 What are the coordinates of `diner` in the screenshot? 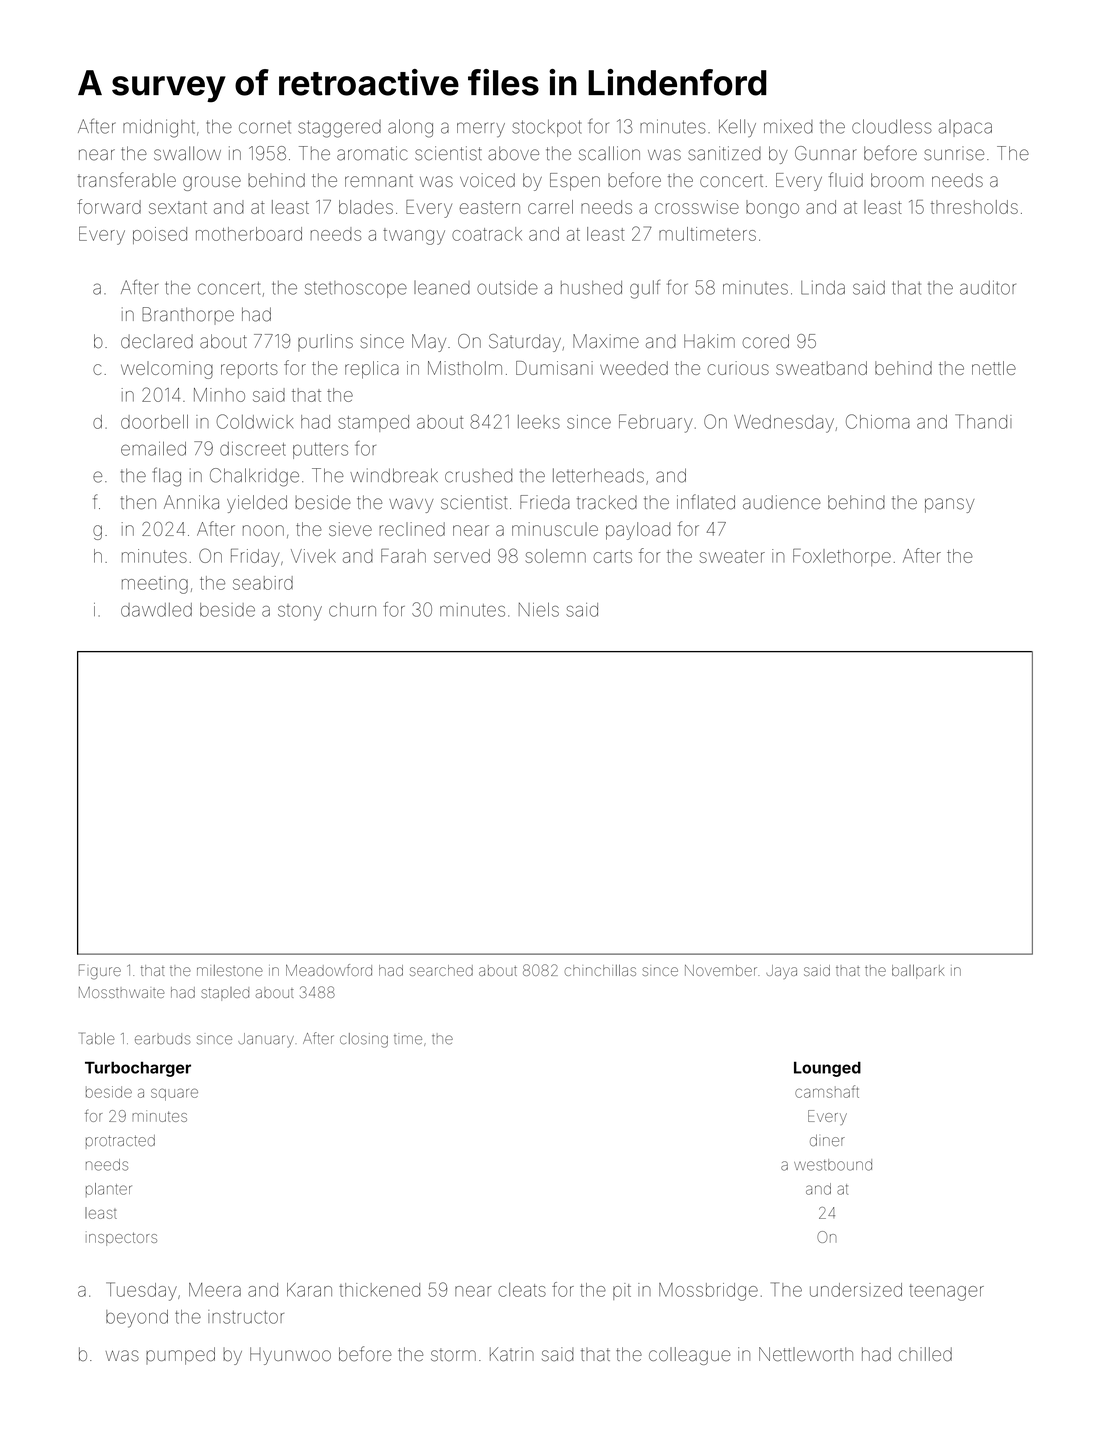 It's located at (827, 1140).
